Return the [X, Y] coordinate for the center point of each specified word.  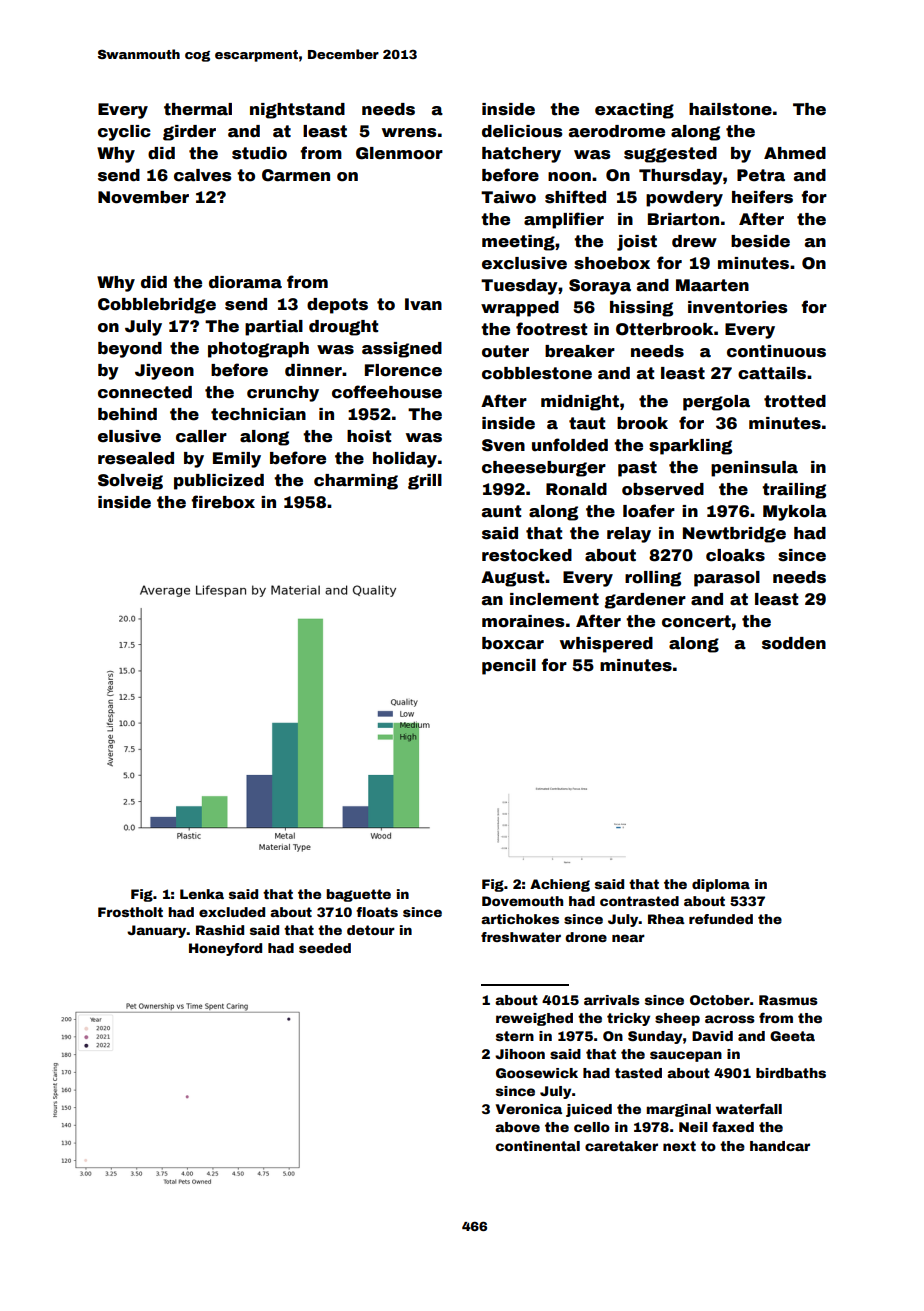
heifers [762, 197]
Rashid [220, 930]
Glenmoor [399, 153]
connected [145, 392]
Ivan [423, 304]
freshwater [521, 937]
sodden [794, 643]
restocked [527, 555]
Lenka [202, 894]
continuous [776, 351]
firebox [223, 502]
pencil [509, 667]
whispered [606, 645]
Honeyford [225, 949]
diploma [721, 885]
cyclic [124, 133]
